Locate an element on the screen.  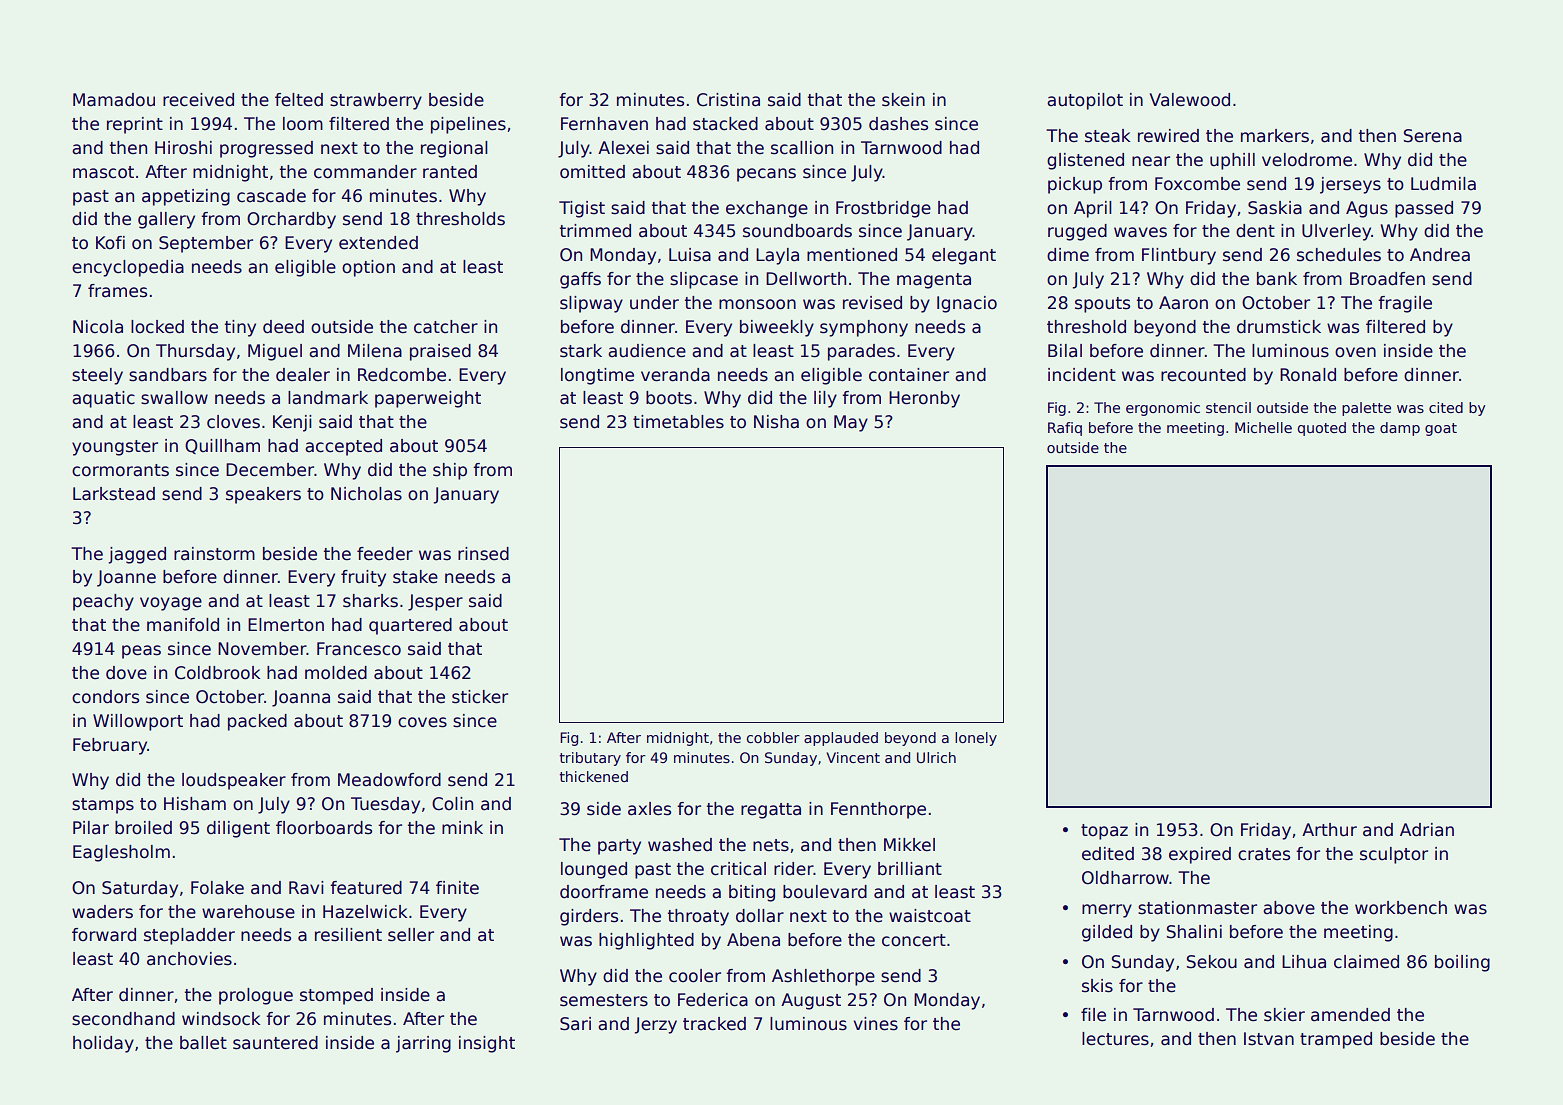
sauntered is located at coordinates (275, 1043).
